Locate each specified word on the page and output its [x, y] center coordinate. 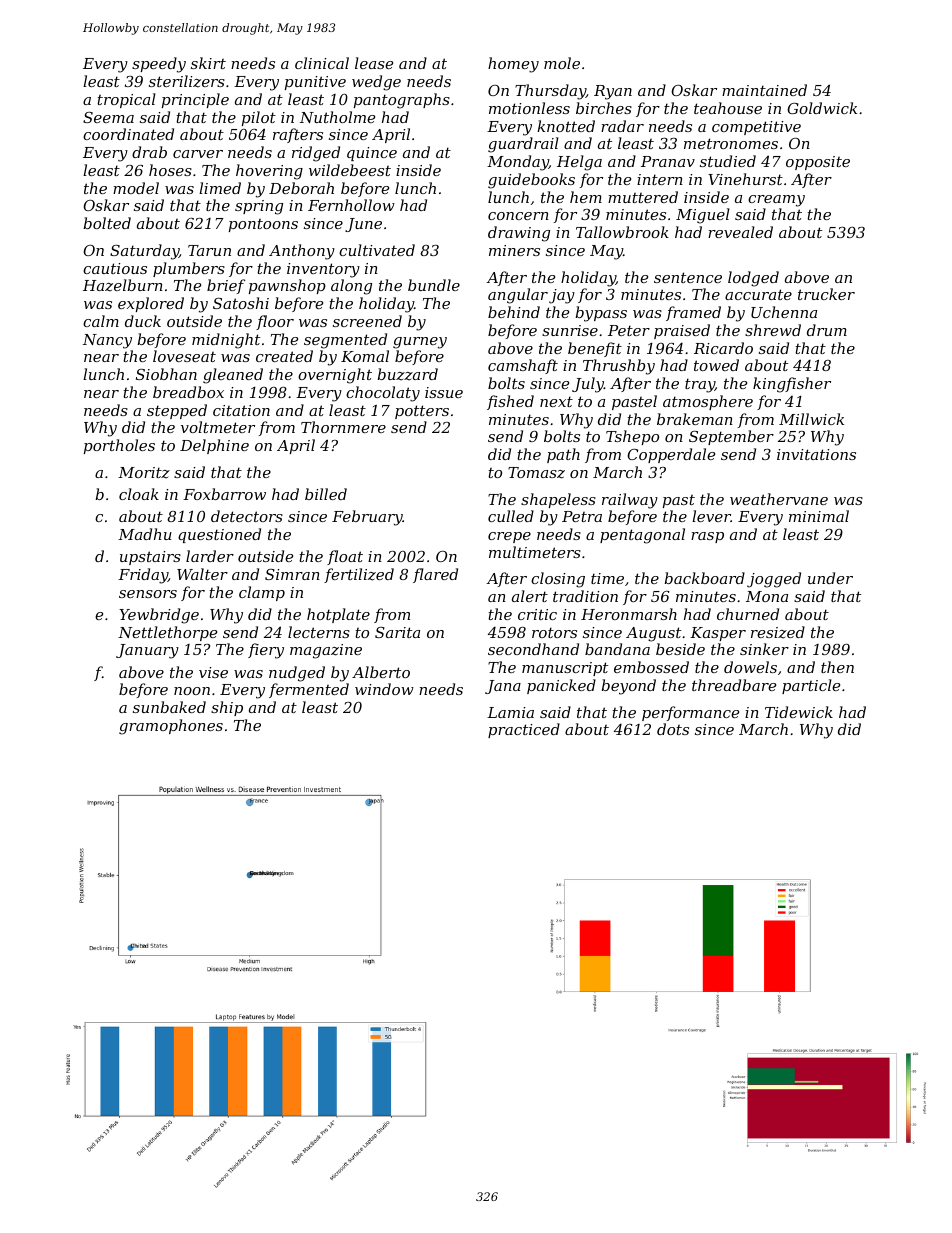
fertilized [359, 575]
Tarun [209, 250]
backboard [704, 578]
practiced [524, 730]
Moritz [144, 473]
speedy [159, 65]
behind [514, 312]
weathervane [779, 499]
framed [693, 313]
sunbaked [169, 707]
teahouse [728, 108]
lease [374, 63]
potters [422, 412]
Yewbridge [159, 616]
